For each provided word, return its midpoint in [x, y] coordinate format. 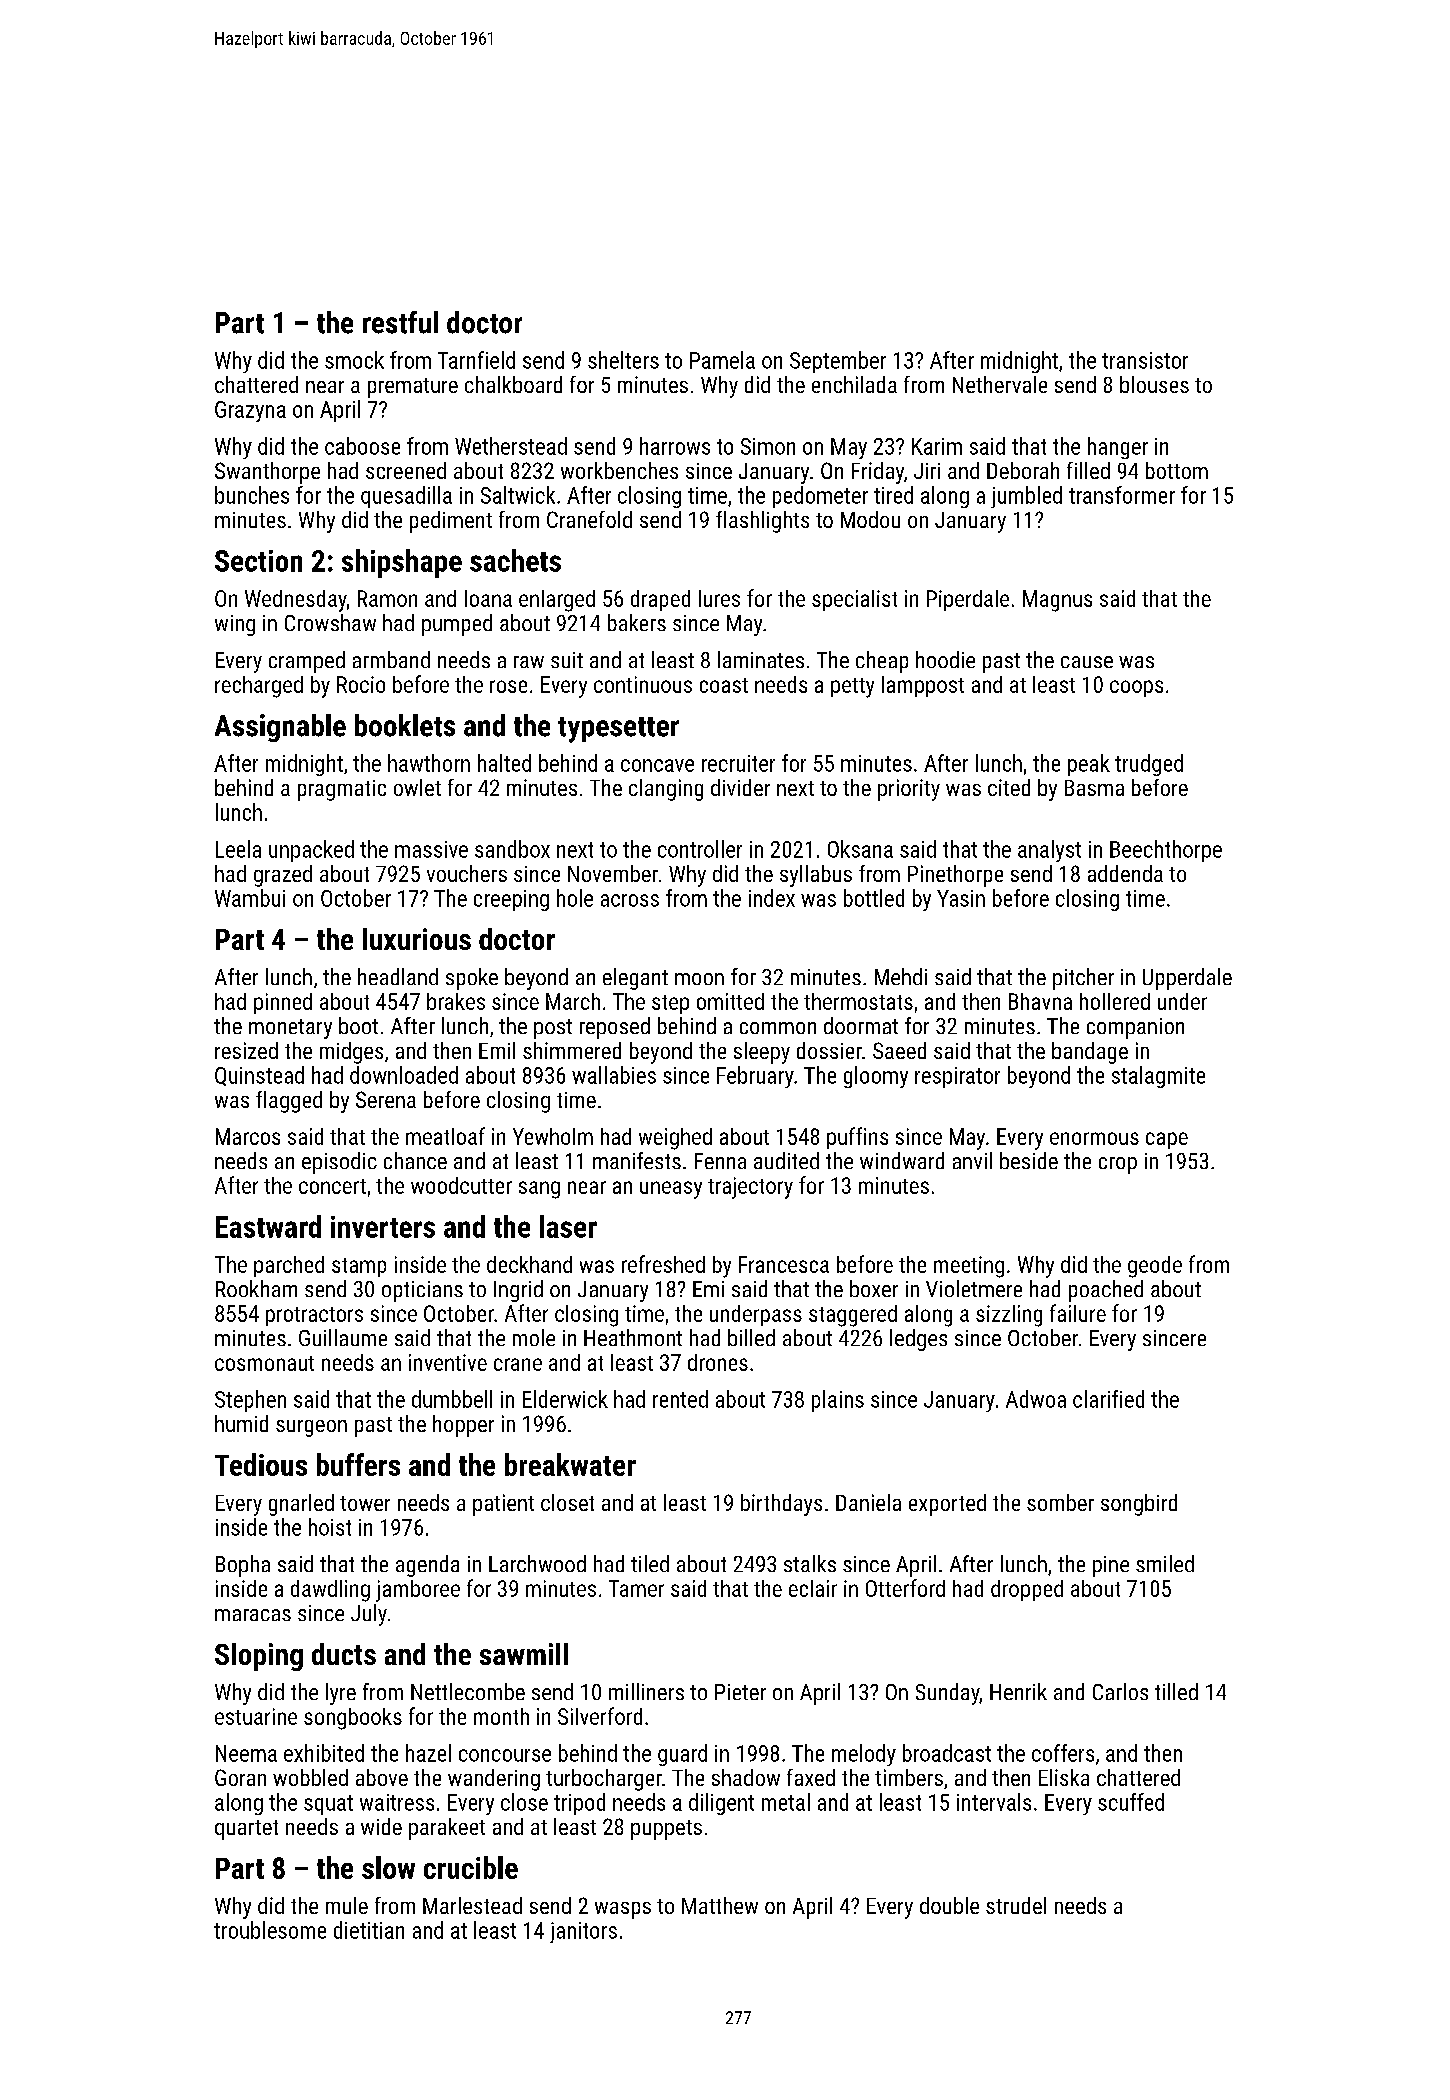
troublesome [270, 1930]
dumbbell [452, 1399]
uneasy [671, 1190]
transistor [1145, 360]
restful [400, 322]
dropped [1027, 1590]
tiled [650, 1563]
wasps [623, 1910]
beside [1029, 1160]
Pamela [722, 360]
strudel [1016, 1905]
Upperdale [1187, 979]
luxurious [417, 939]
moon [699, 979]
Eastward [268, 1226]
